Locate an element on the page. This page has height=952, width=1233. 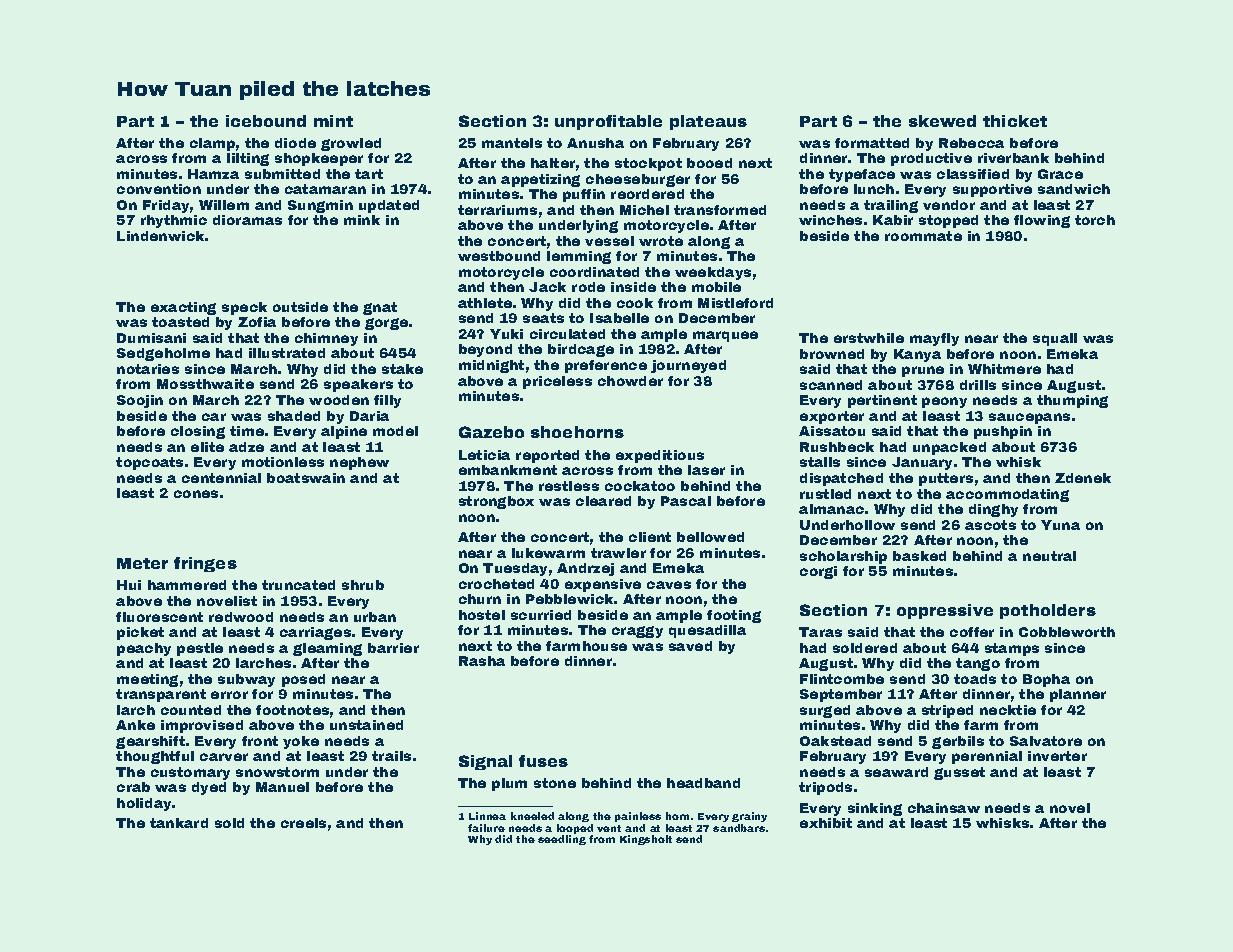
gnat is located at coordinates (380, 308).
